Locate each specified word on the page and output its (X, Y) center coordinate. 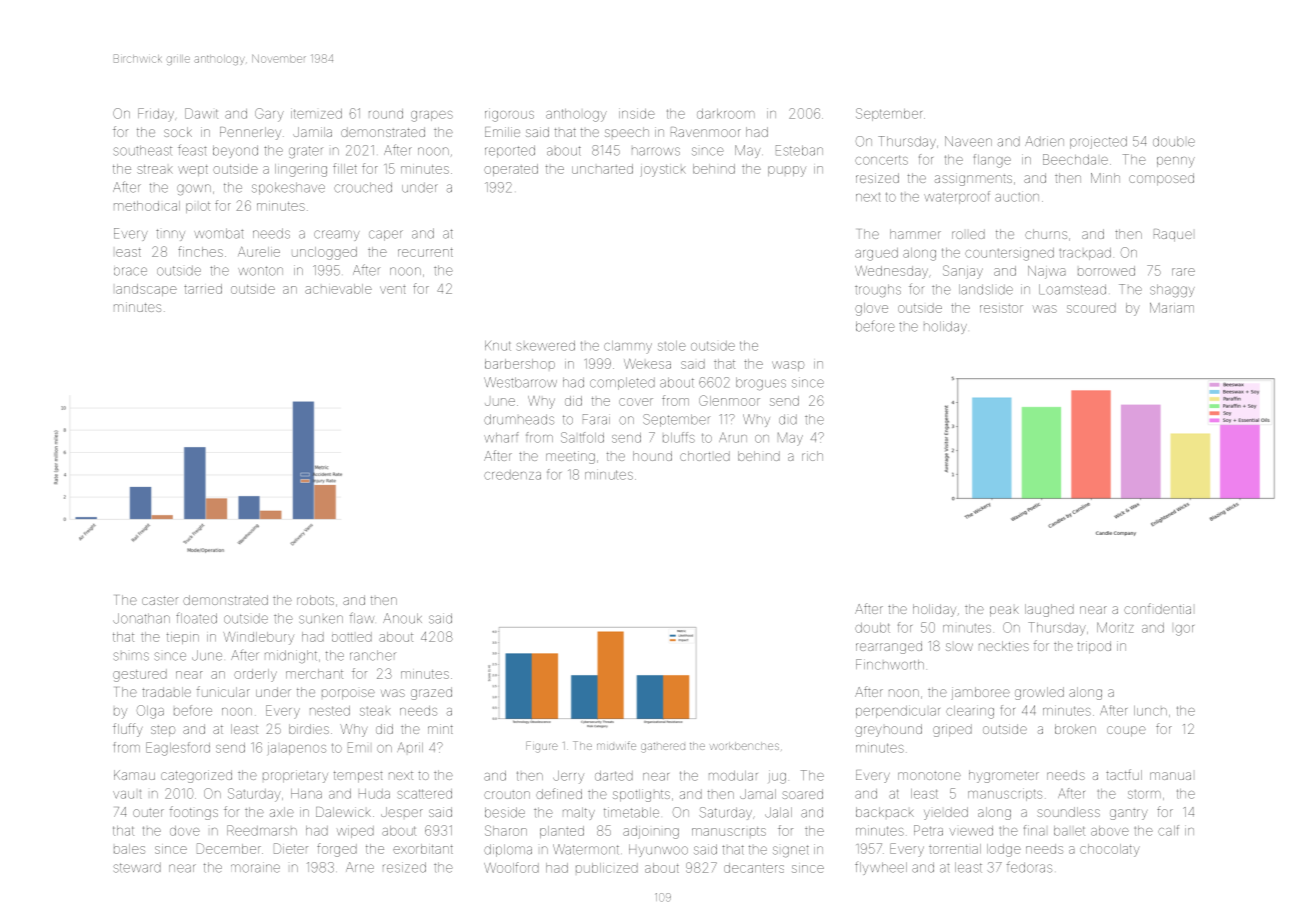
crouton (507, 794)
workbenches (744, 746)
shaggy (1172, 291)
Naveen (968, 141)
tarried (203, 289)
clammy (628, 347)
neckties (1004, 646)
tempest (358, 777)
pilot (198, 207)
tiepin (183, 638)
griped (952, 730)
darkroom (726, 114)
